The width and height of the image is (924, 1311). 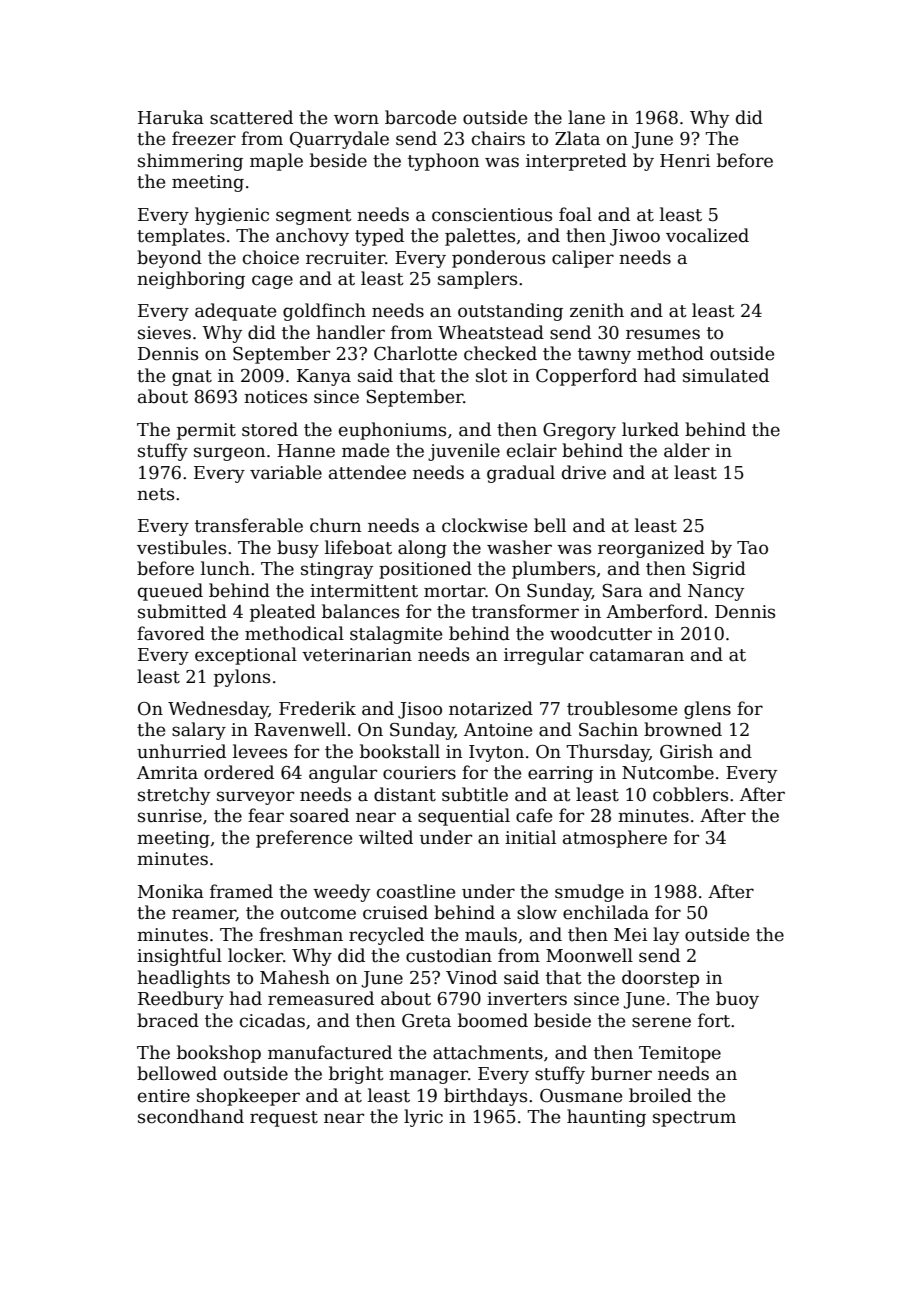 What do you see at coordinates (255, 798) in the image?
I see `surveyor` at bounding box center [255, 798].
